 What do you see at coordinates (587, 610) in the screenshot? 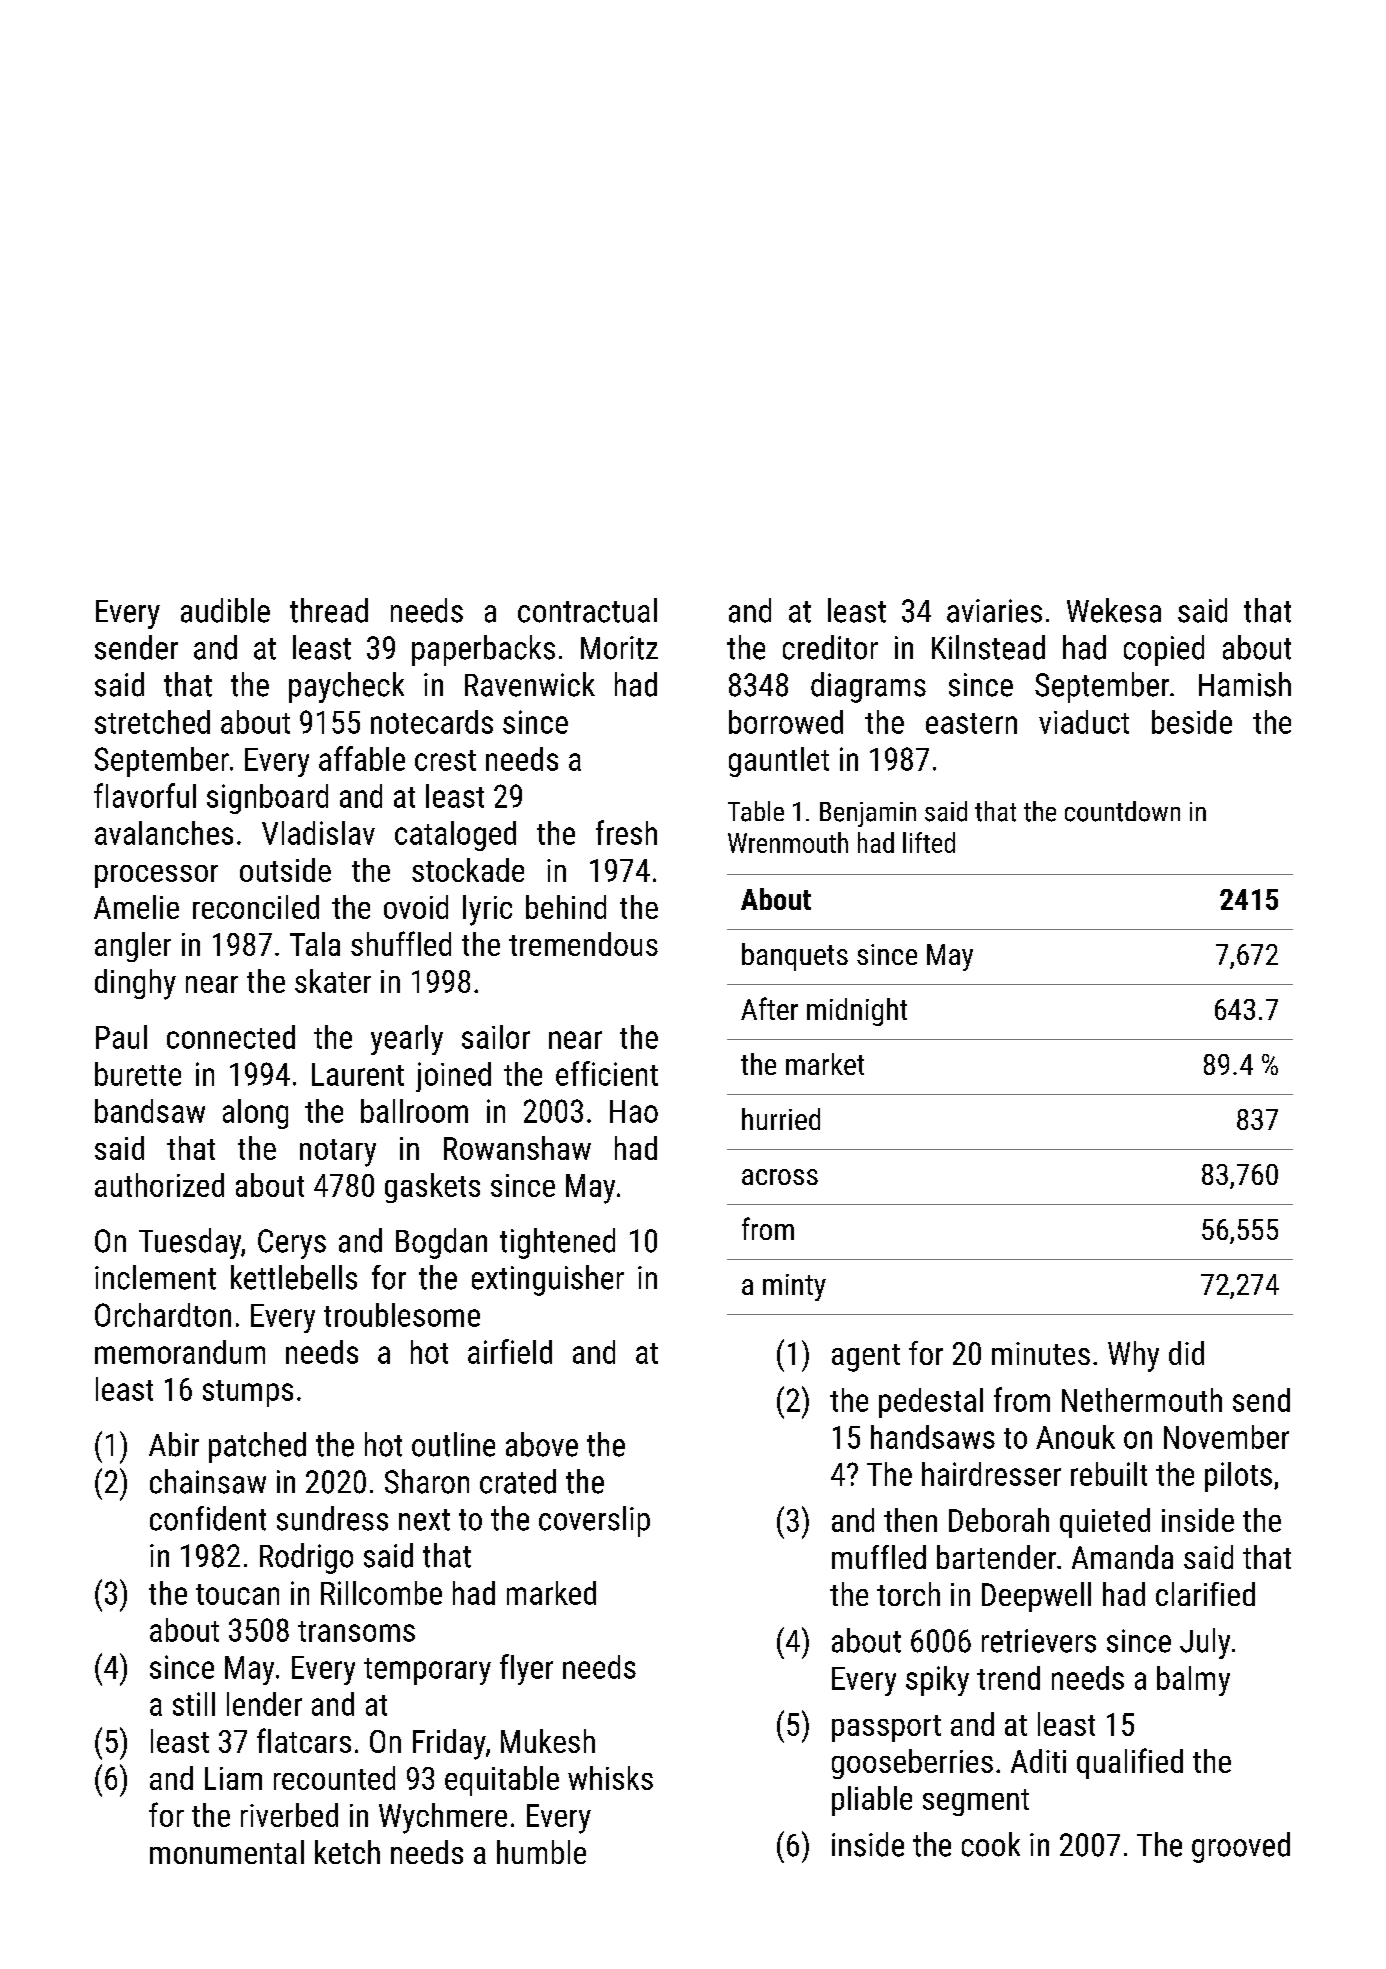
I see `contractual` at bounding box center [587, 610].
